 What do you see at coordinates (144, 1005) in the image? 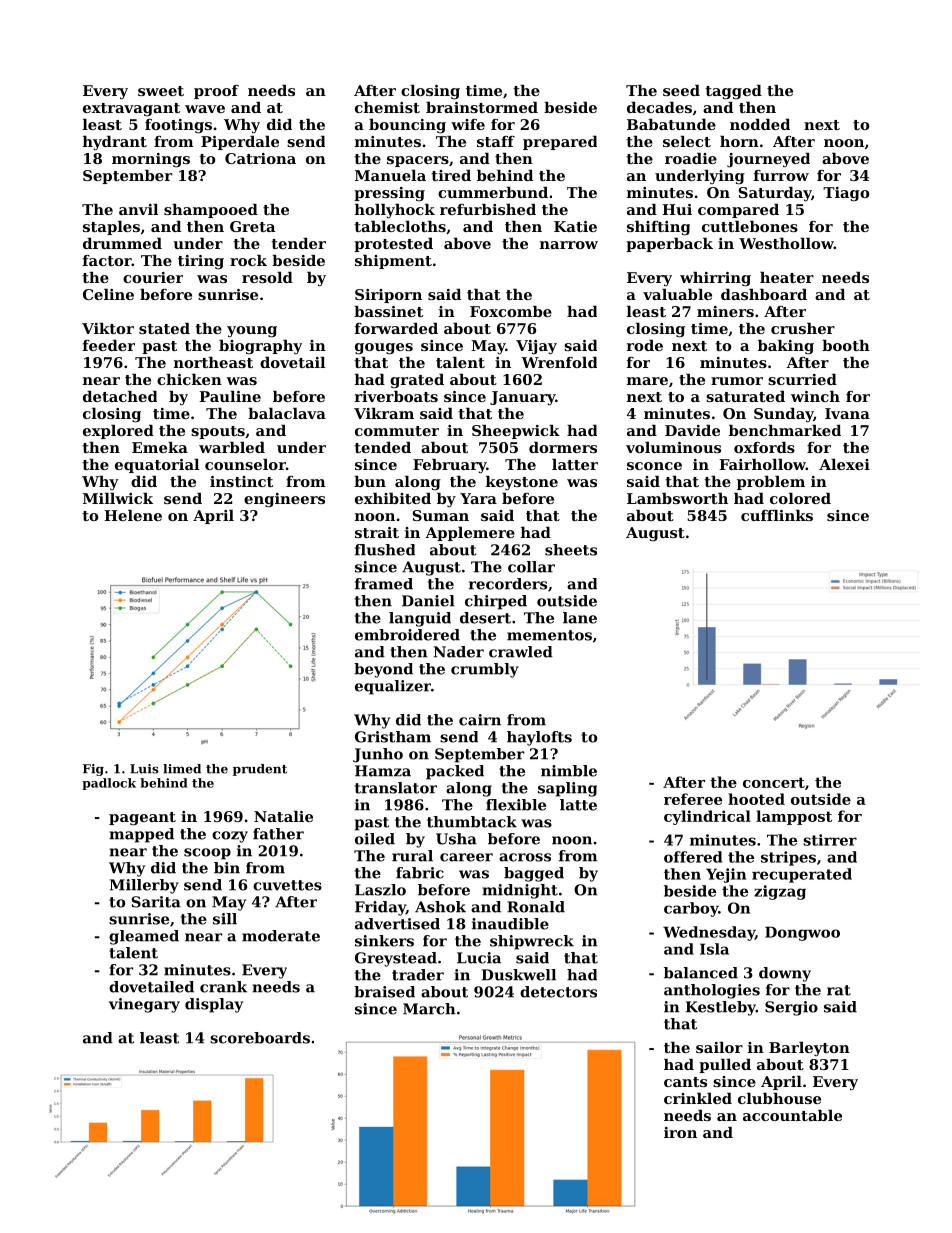
I see `vinegary` at bounding box center [144, 1005].
